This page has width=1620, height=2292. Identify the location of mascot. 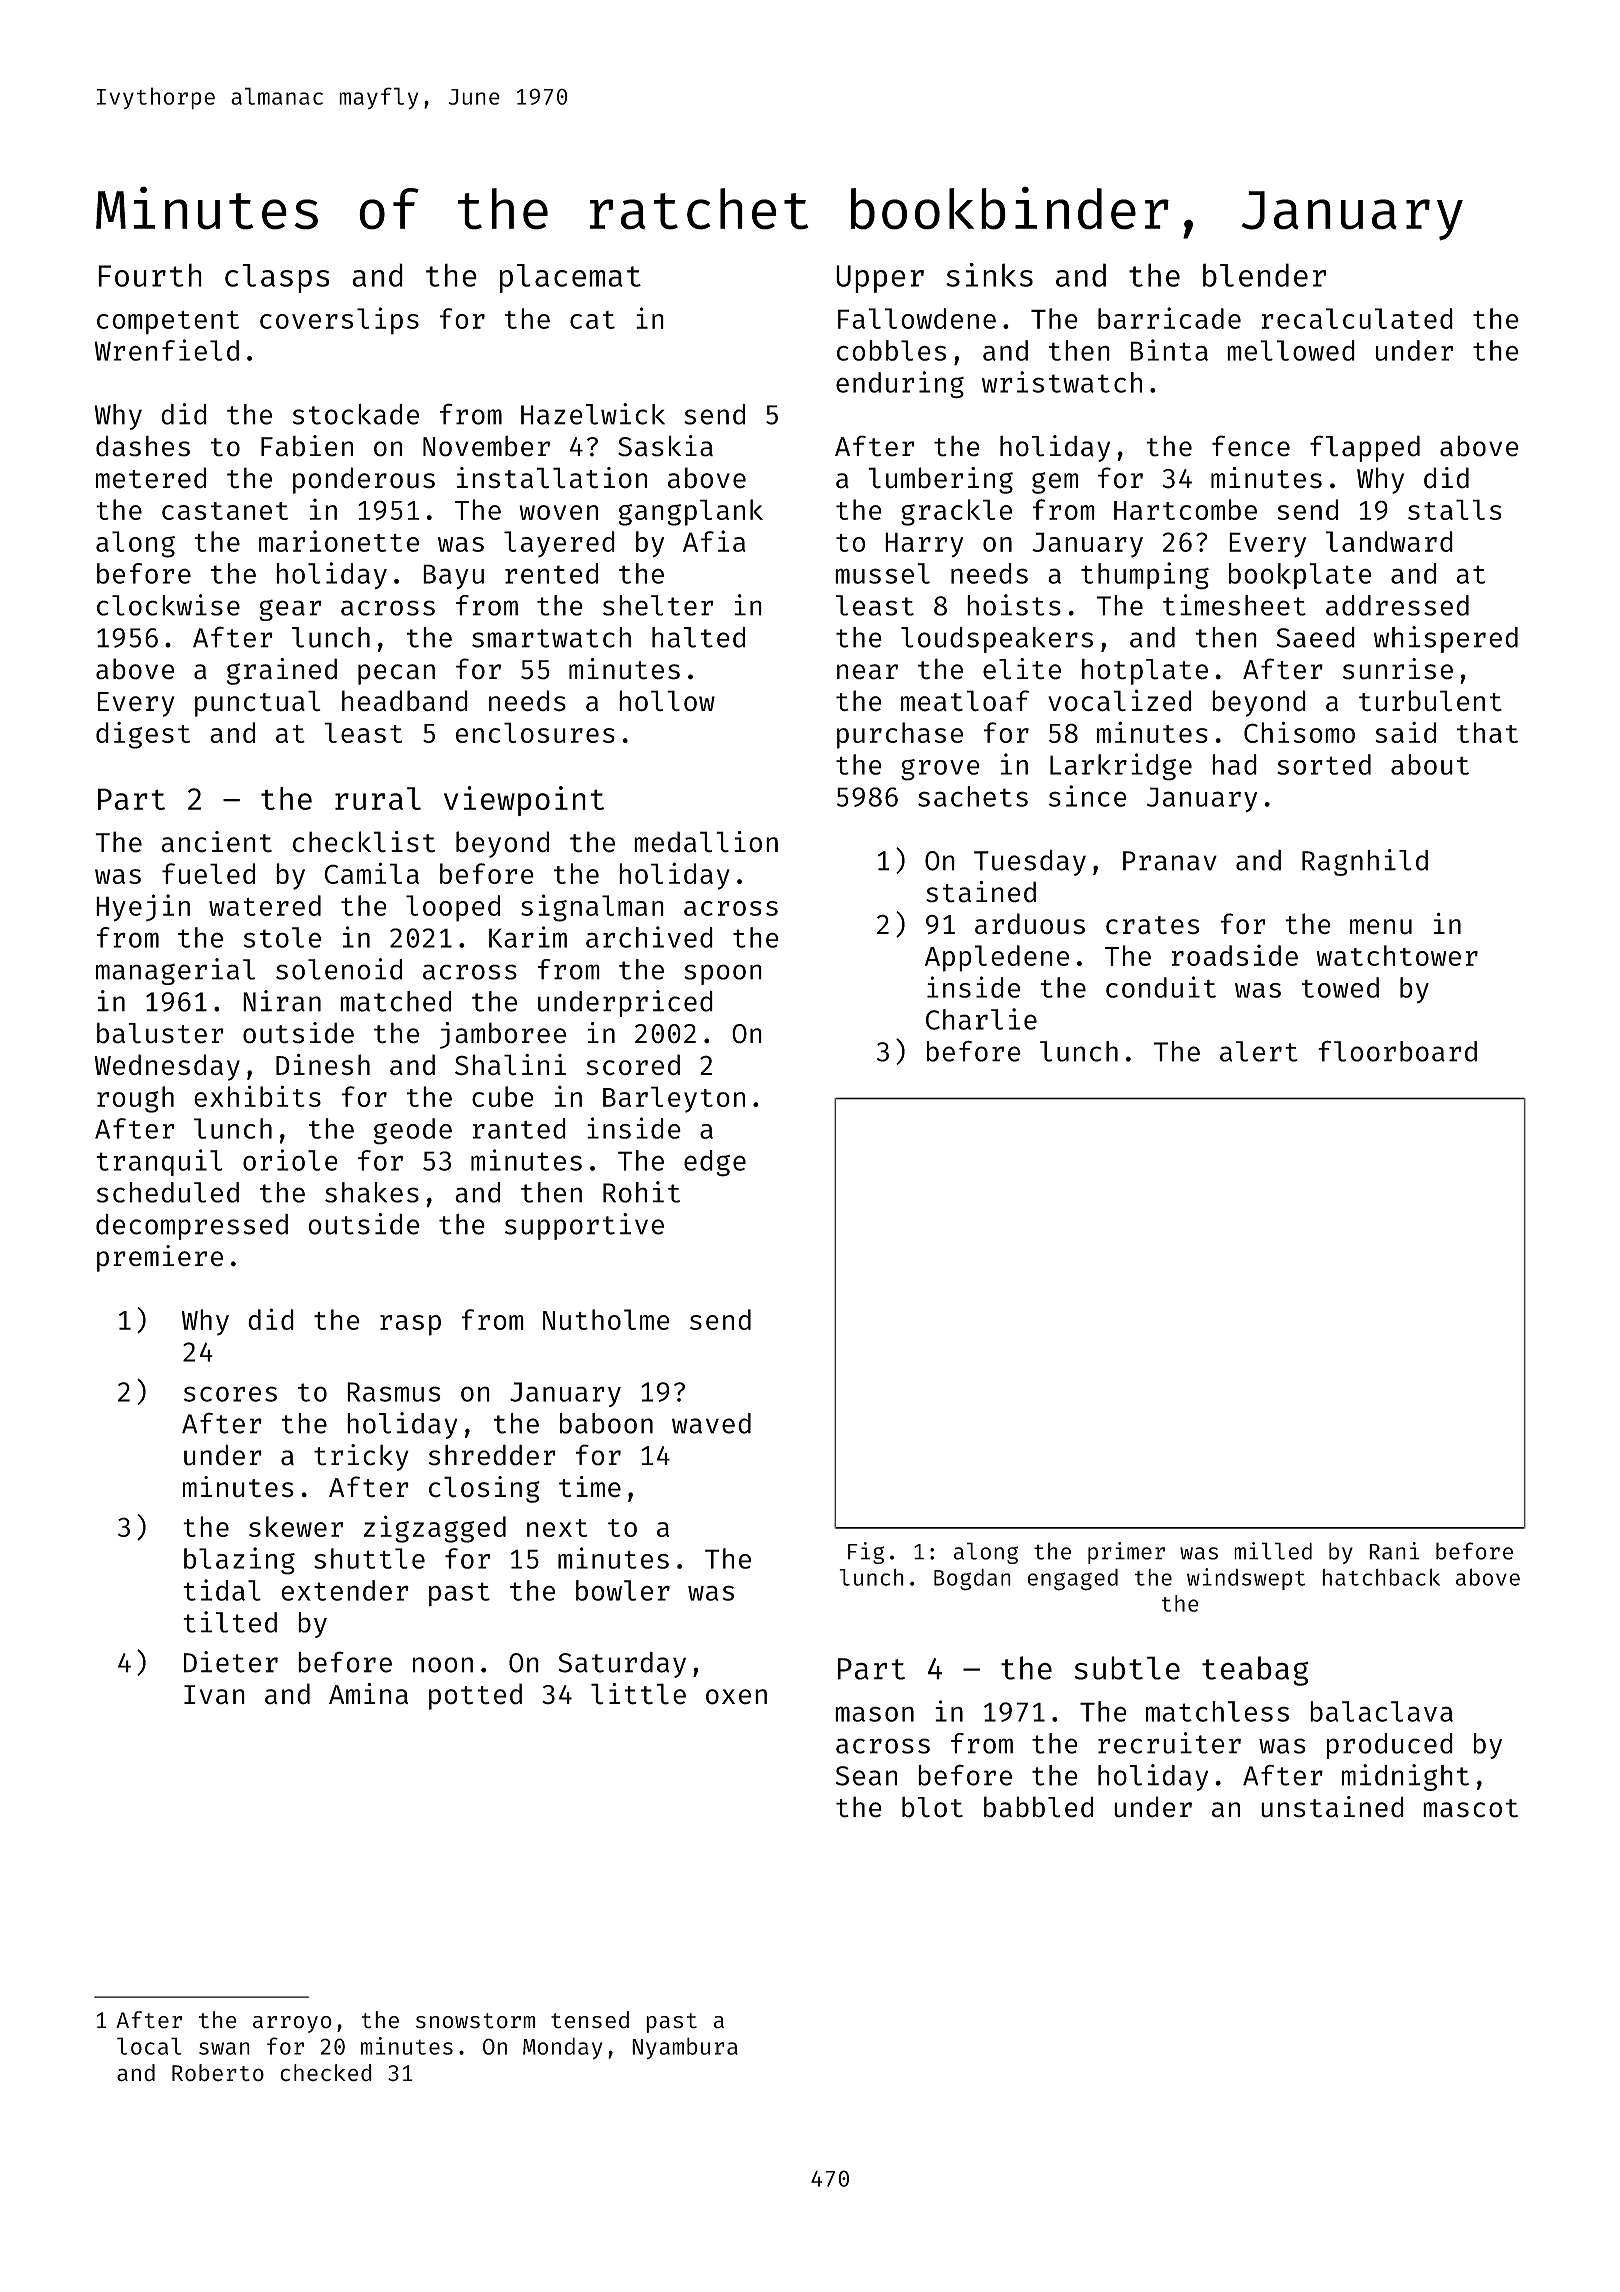
(1470, 1808).
